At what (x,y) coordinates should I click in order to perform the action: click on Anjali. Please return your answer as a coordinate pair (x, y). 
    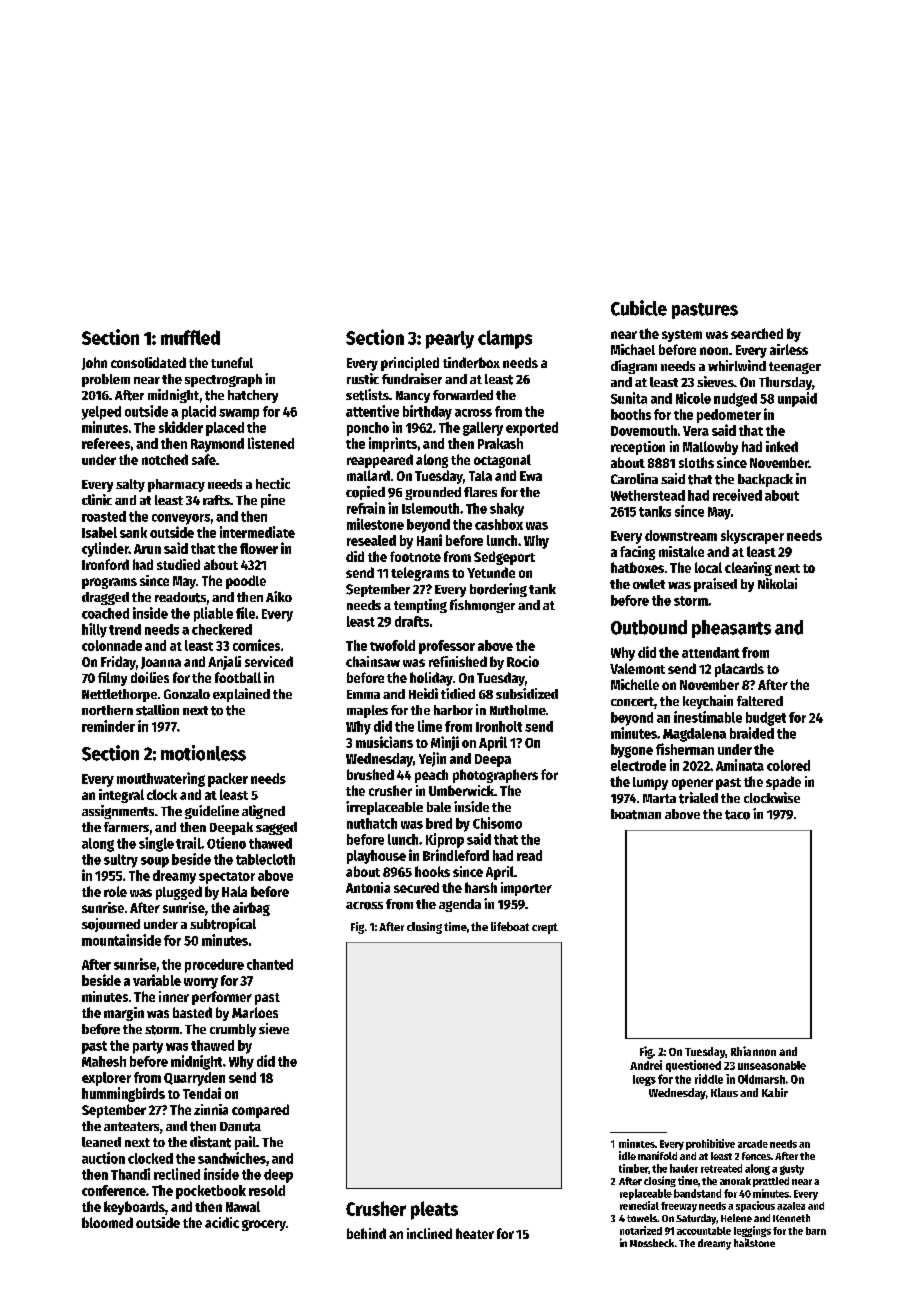
    Looking at the image, I should click on (224, 663).
